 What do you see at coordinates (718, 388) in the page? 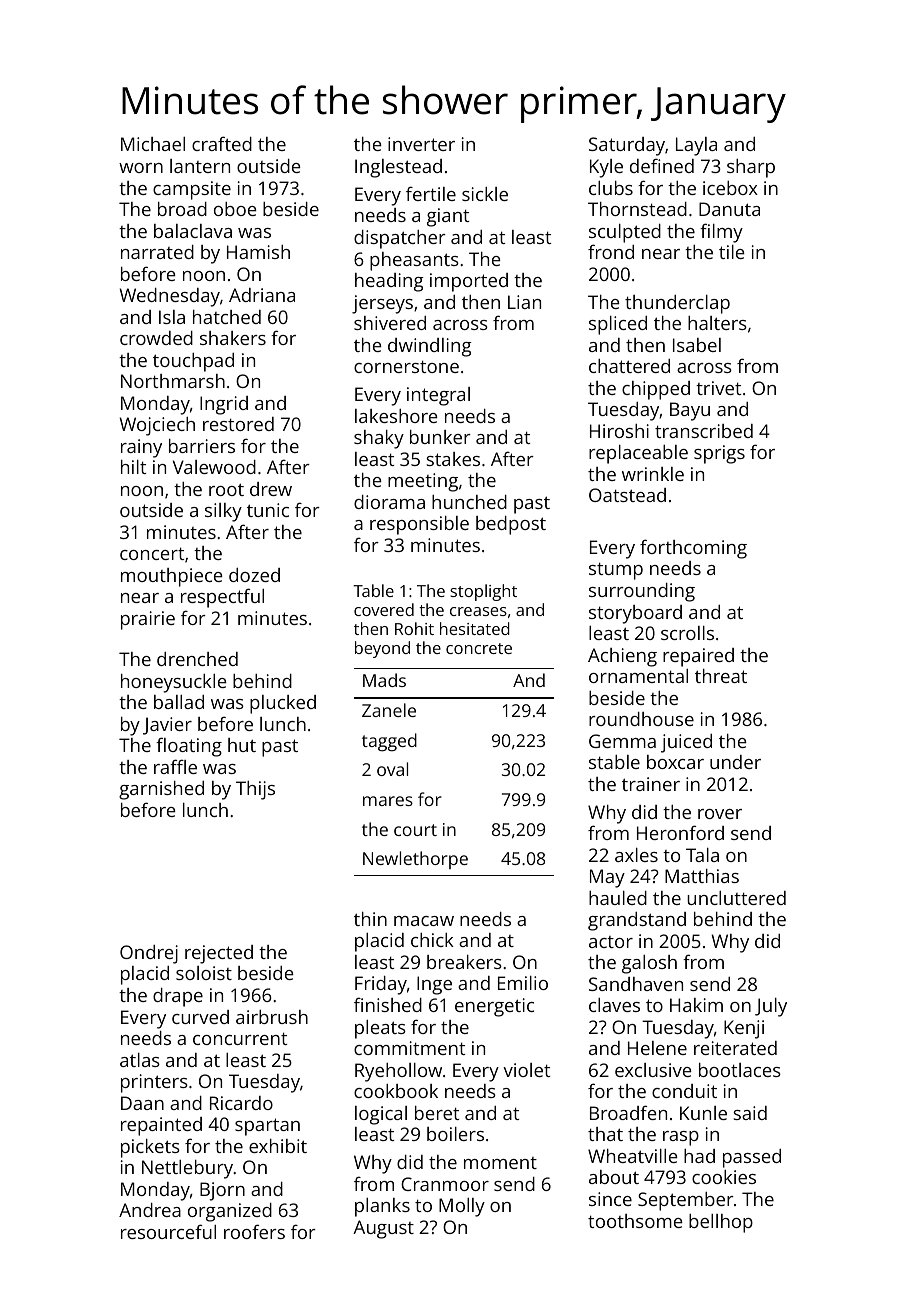
I see `trivet` at bounding box center [718, 388].
